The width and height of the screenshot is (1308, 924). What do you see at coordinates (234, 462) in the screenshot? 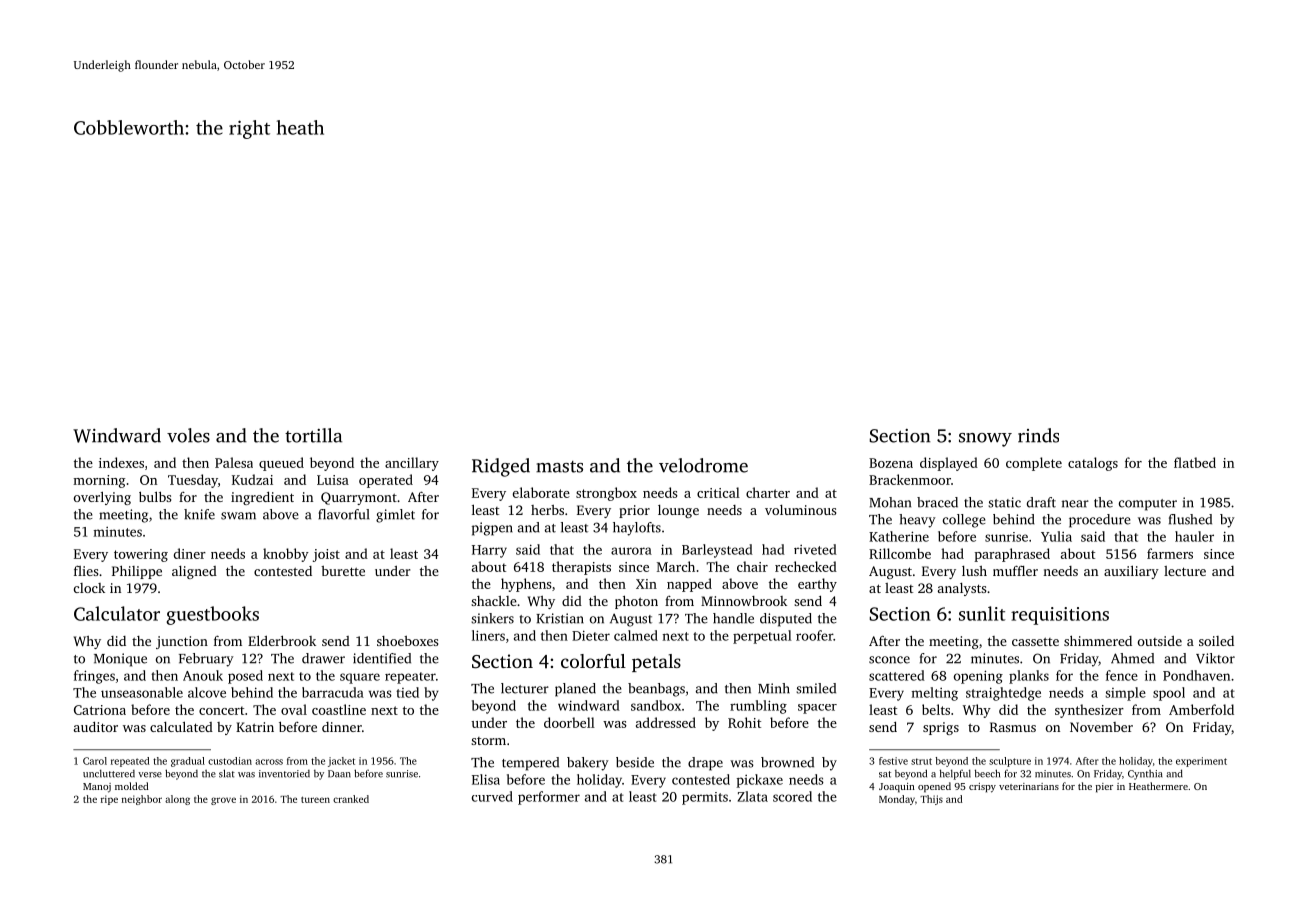
I see `Palesa` at bounding box center [234, 462].
